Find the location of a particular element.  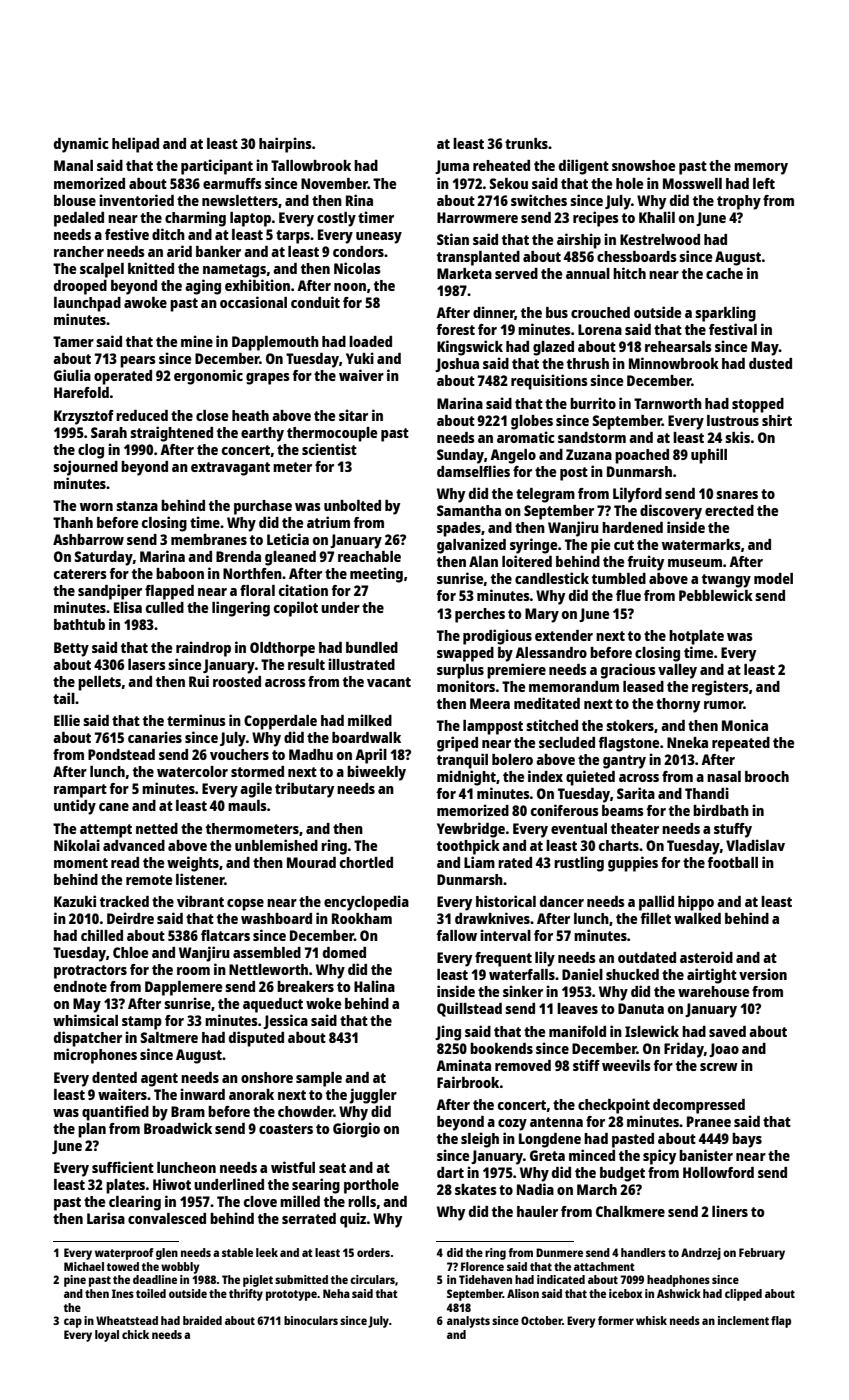

agent is located at coordinates (159, 1080).
